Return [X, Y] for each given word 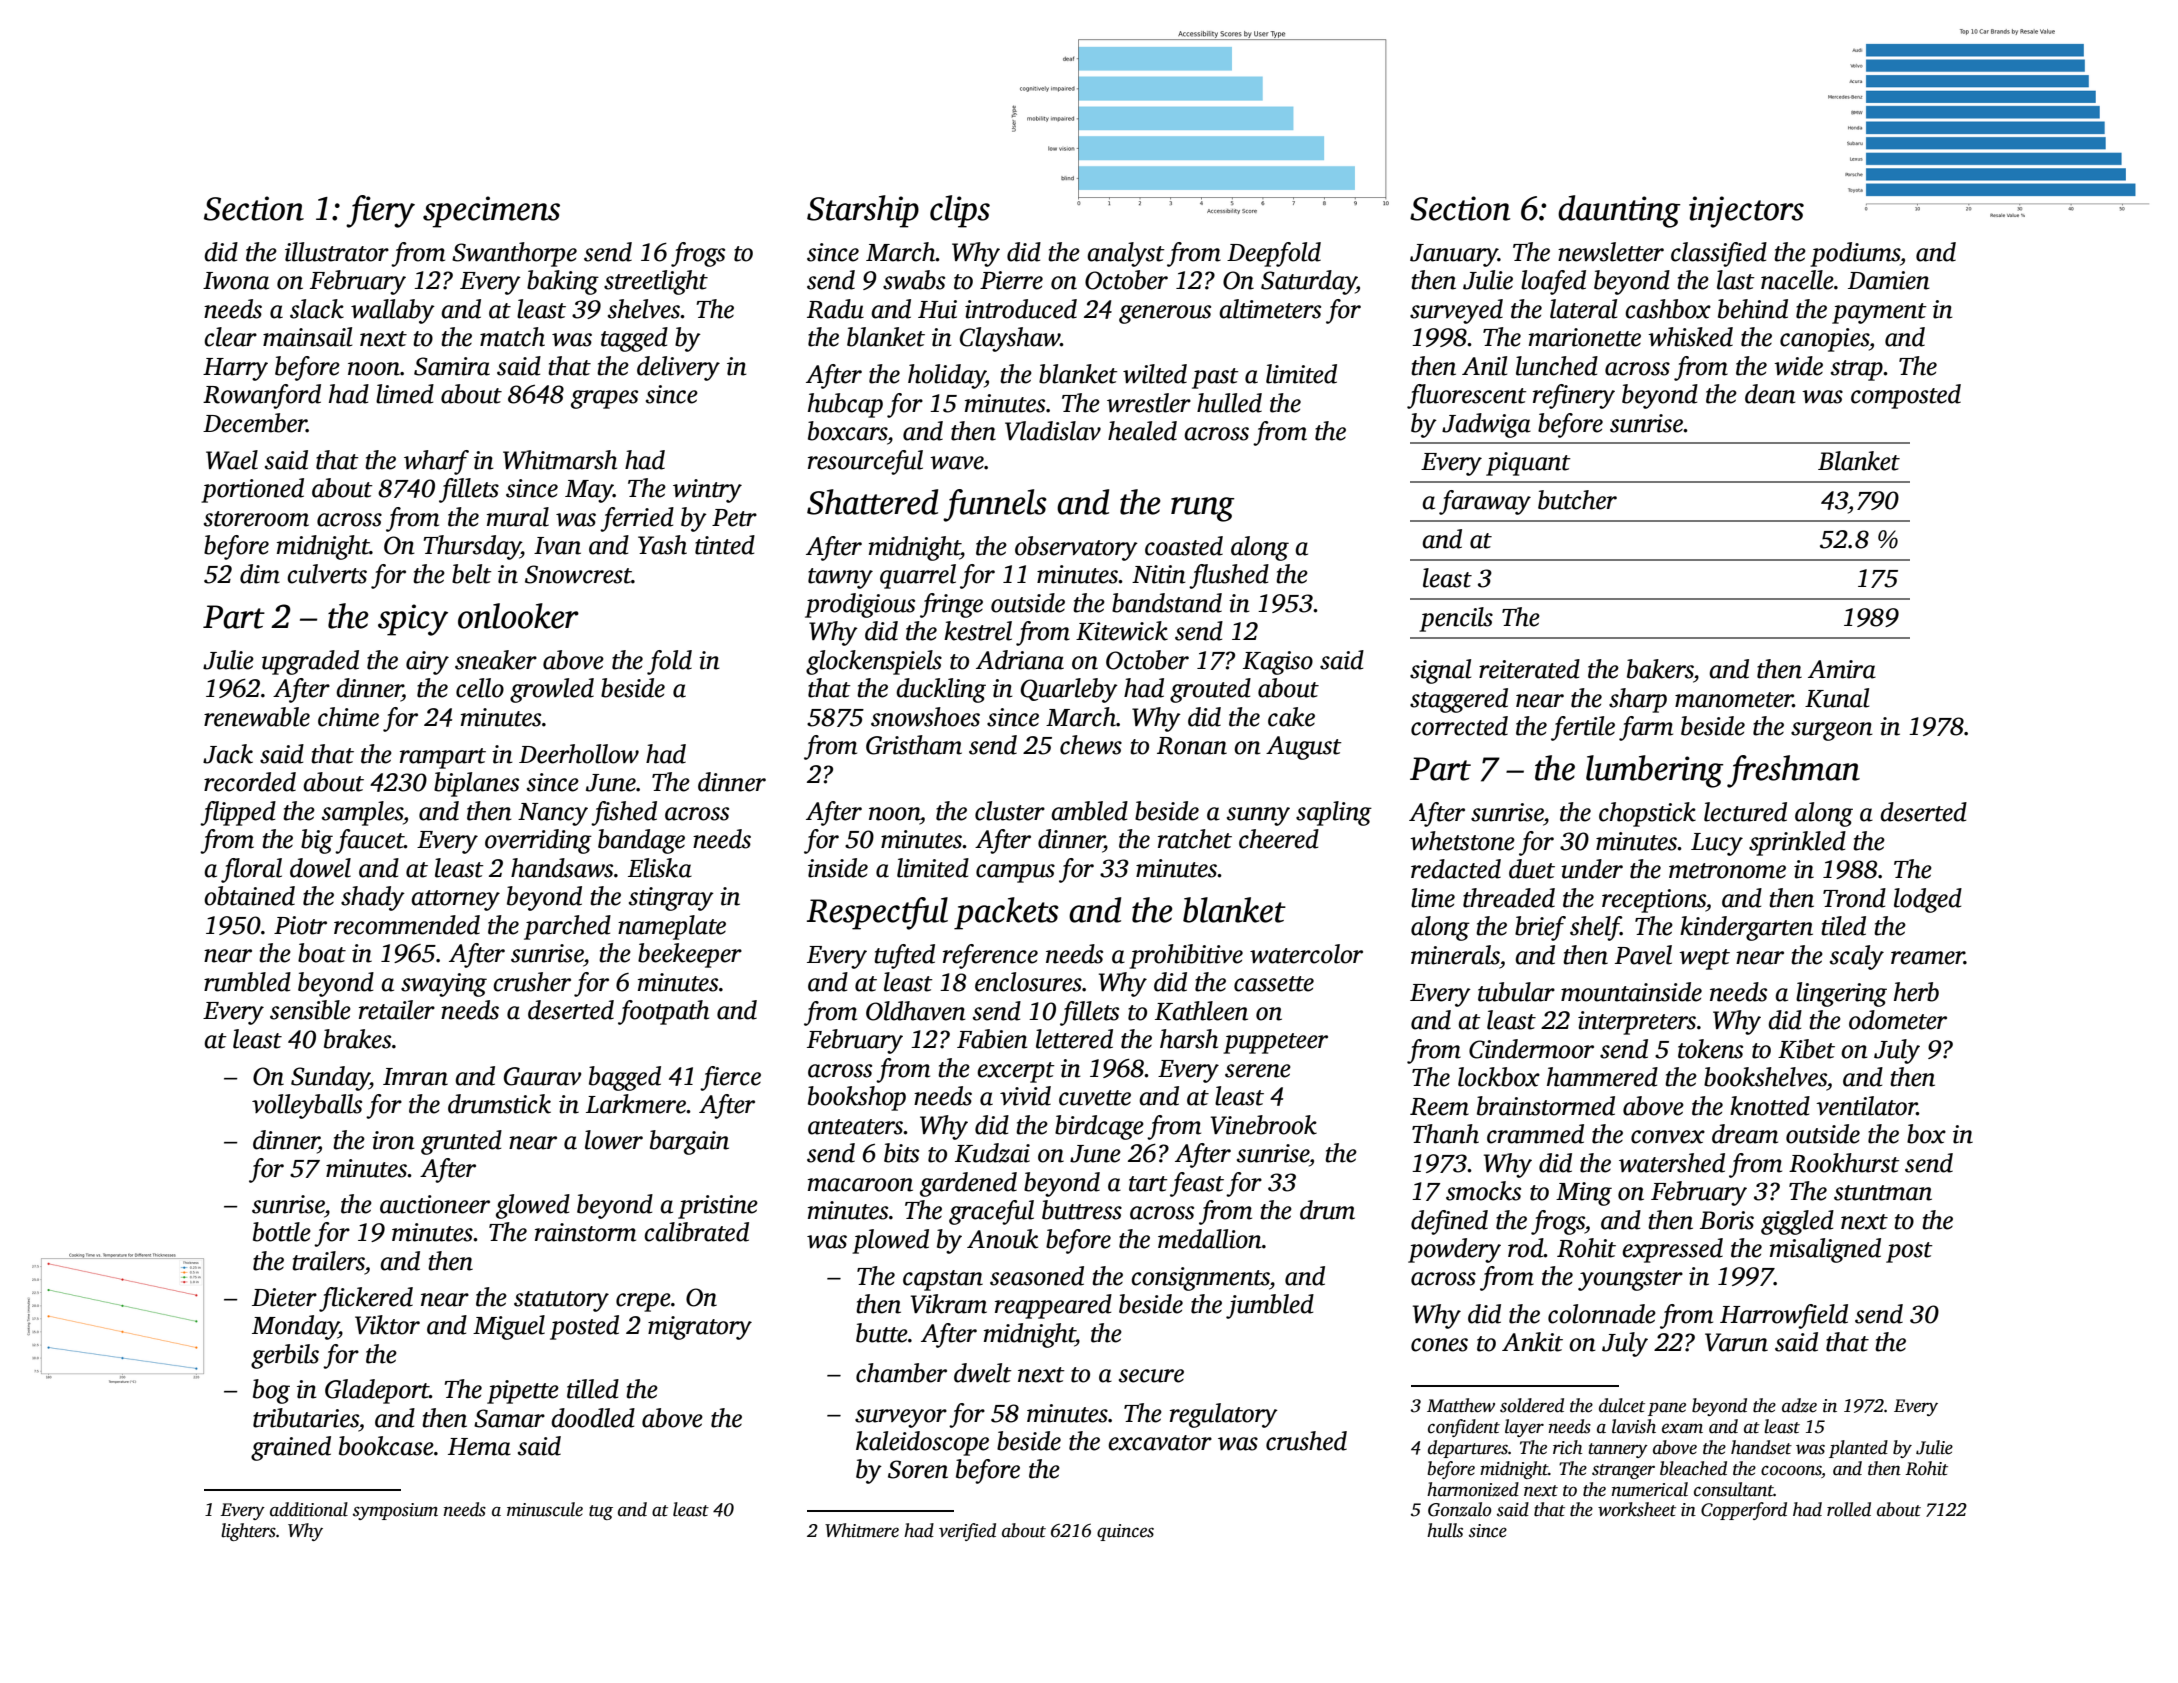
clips [960, 211]
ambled [1089, 811]
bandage [641, 841]
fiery [380, 211]
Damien [1889, 280]
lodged [1928, 900]
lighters [248, 1532]
